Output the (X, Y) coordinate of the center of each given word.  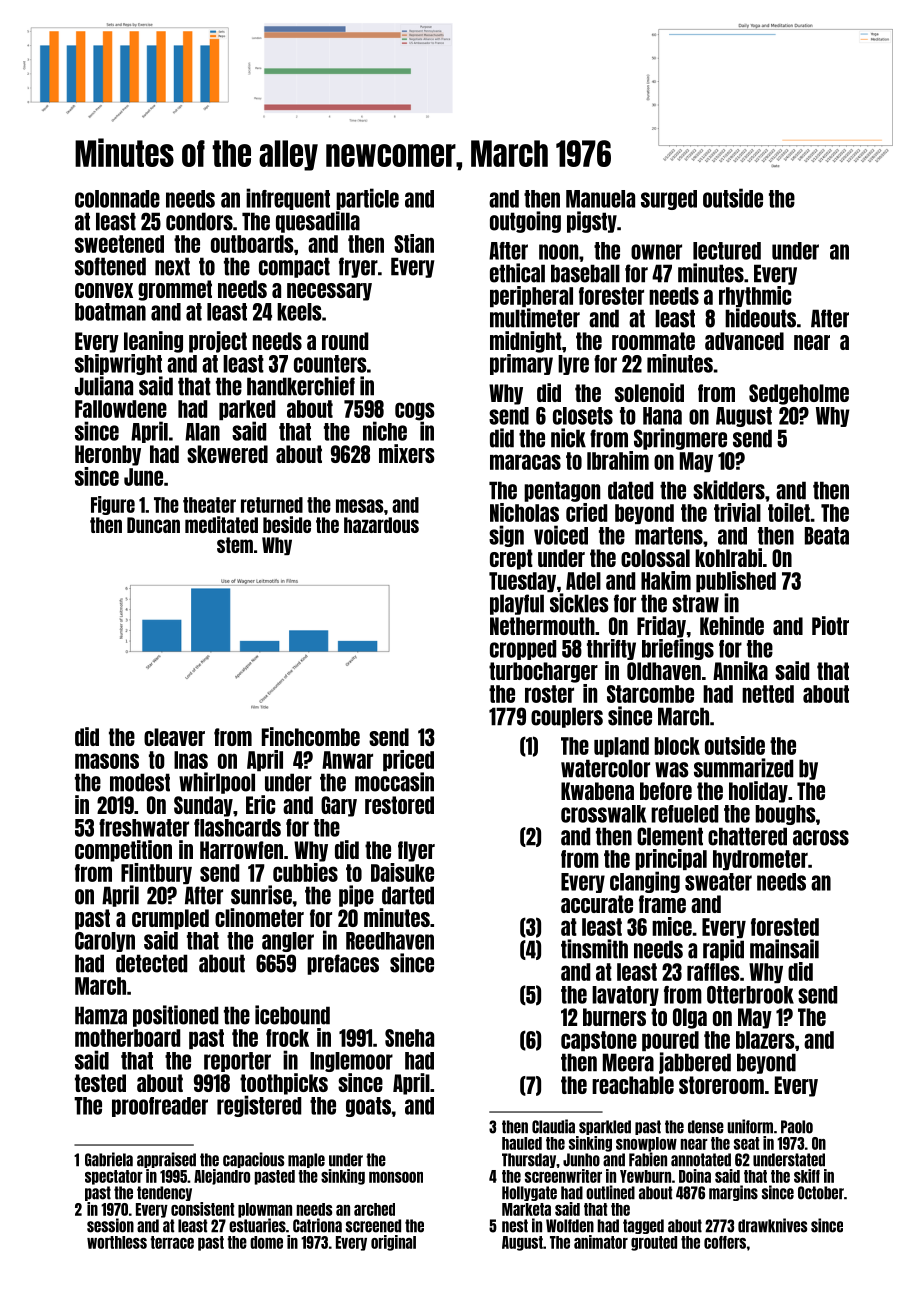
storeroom (721, 1085)
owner (656, 252)
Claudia (553, 1126)
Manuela (600, 199)
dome (266, 1242)
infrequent (288, 199)
